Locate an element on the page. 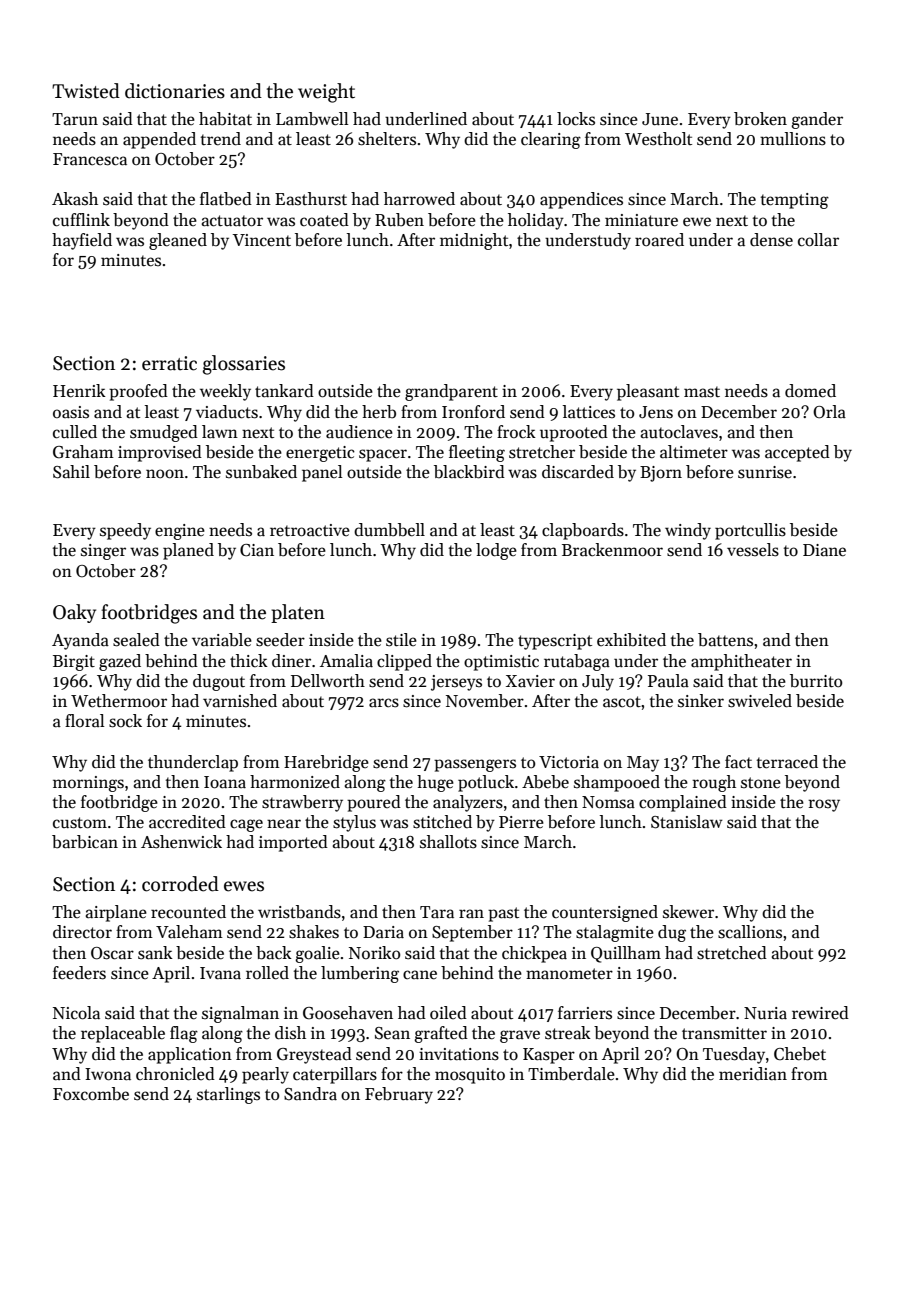 This document has width=908, height=1316. Francesca is located at coordinates (90, 159).
